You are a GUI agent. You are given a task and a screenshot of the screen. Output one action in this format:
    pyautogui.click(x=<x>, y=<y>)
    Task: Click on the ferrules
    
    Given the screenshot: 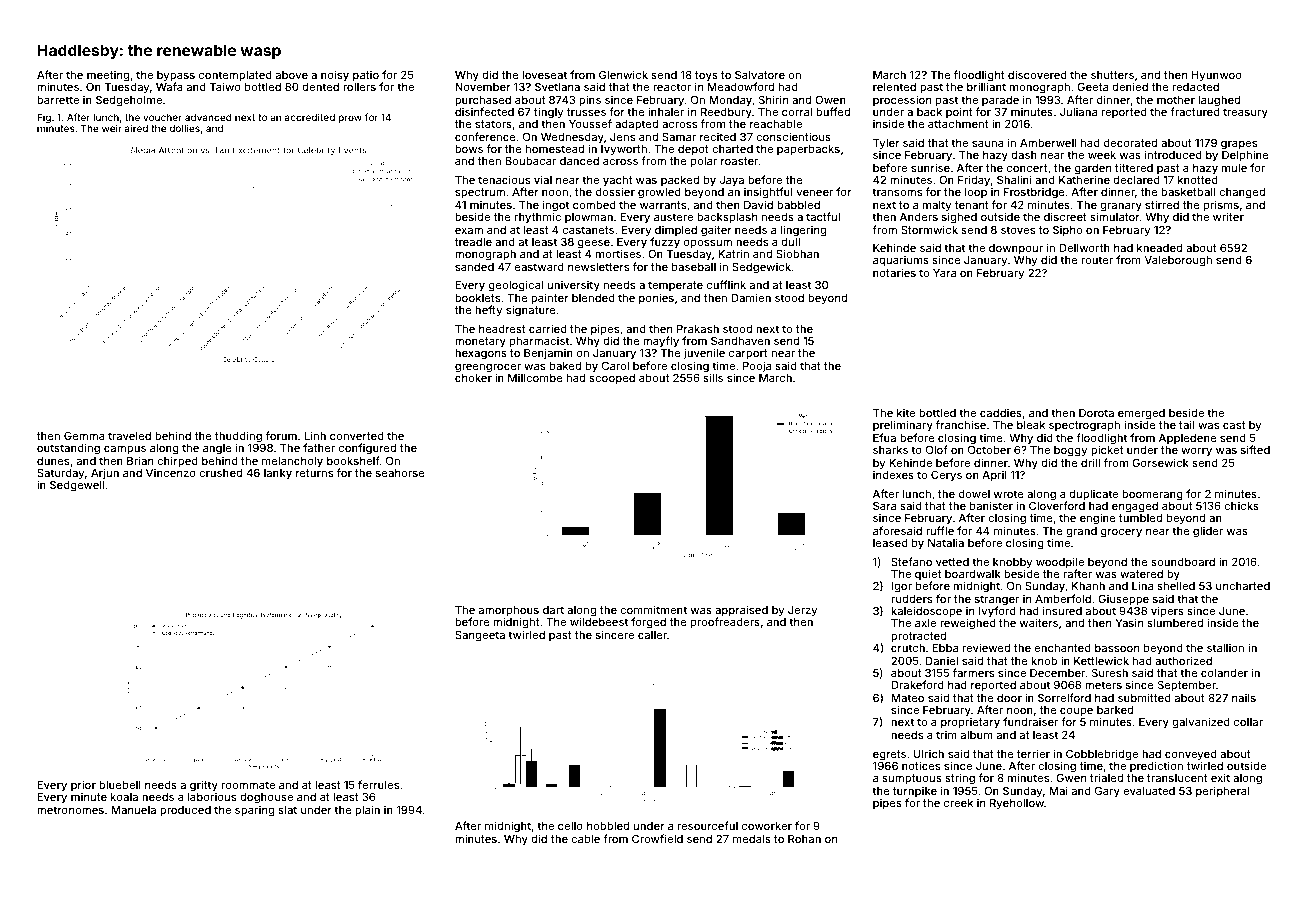 What is the action you would take?
    pyautogui.click(x=378, y=784)
